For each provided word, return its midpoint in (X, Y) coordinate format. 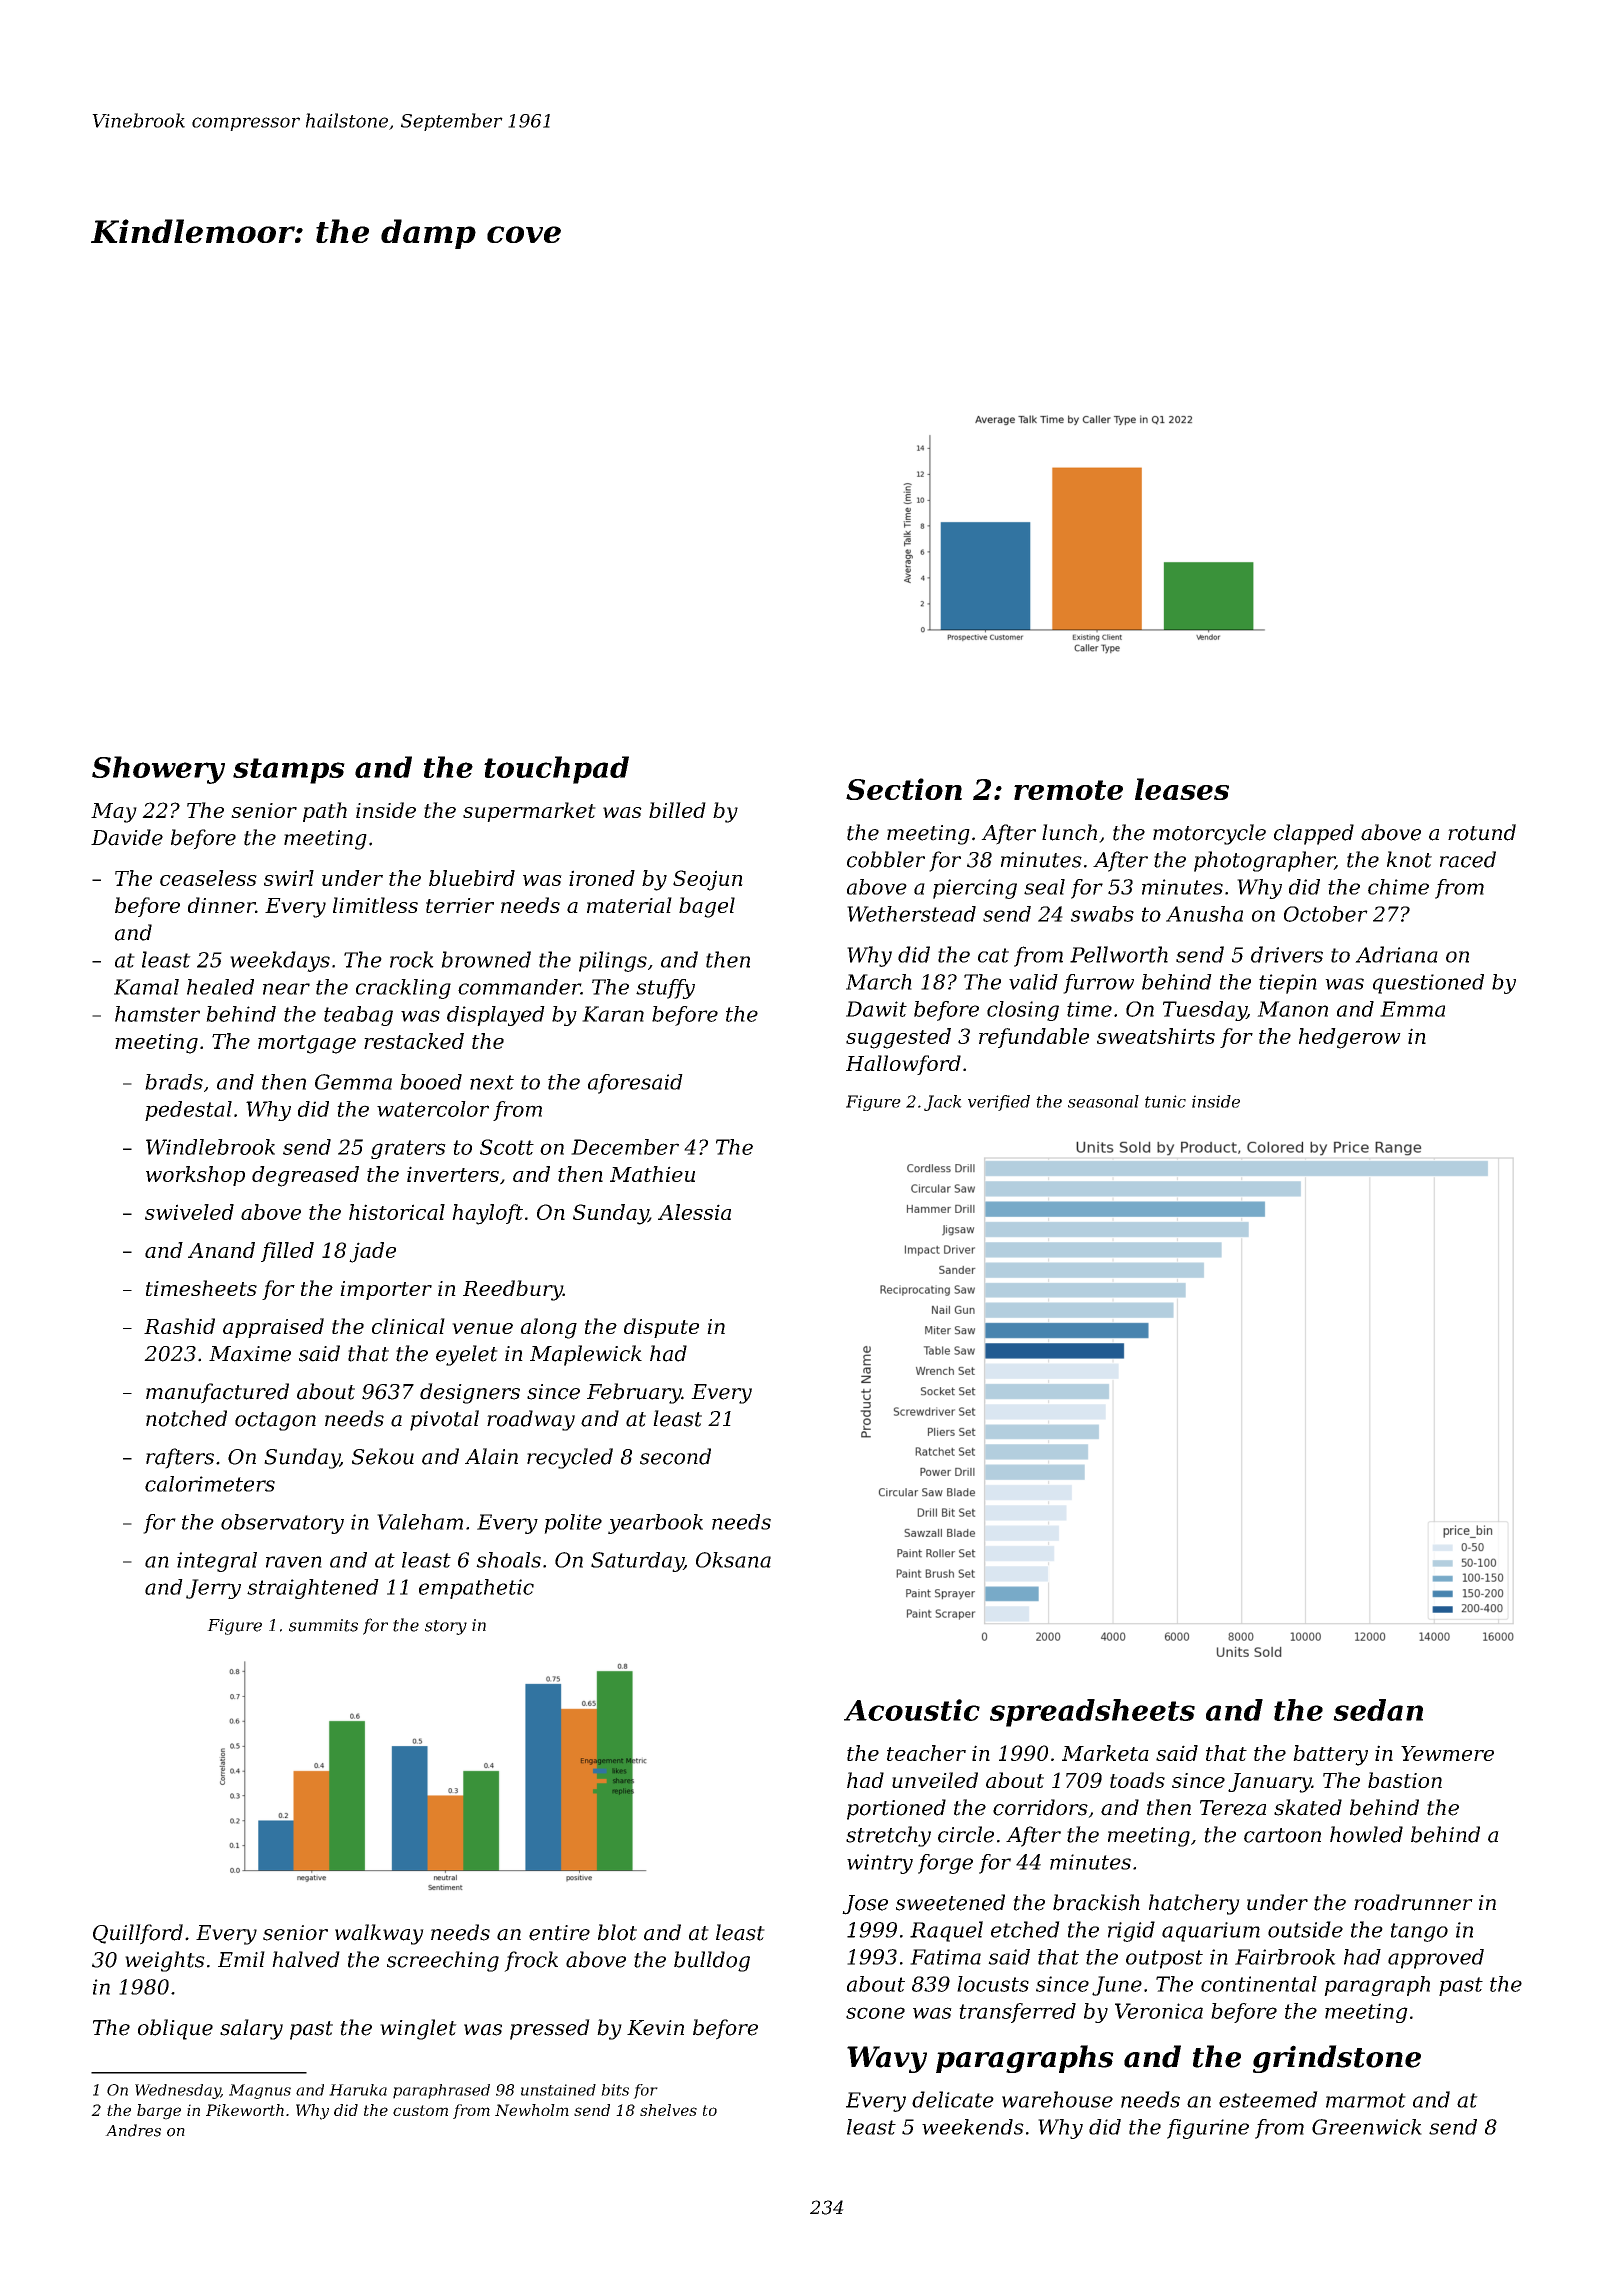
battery (1330, 1755)
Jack (943, 1103)
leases (1182, 789)
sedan (1378, 1710)
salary (251, 2029)
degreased (305, 1176)
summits (323, 1625)
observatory (282, 1524)
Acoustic (912, 1710)
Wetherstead (911, 914)
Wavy (887, 2059)
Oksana (733, 1560)
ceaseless (208, 878)
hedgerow (1350, 1038)
